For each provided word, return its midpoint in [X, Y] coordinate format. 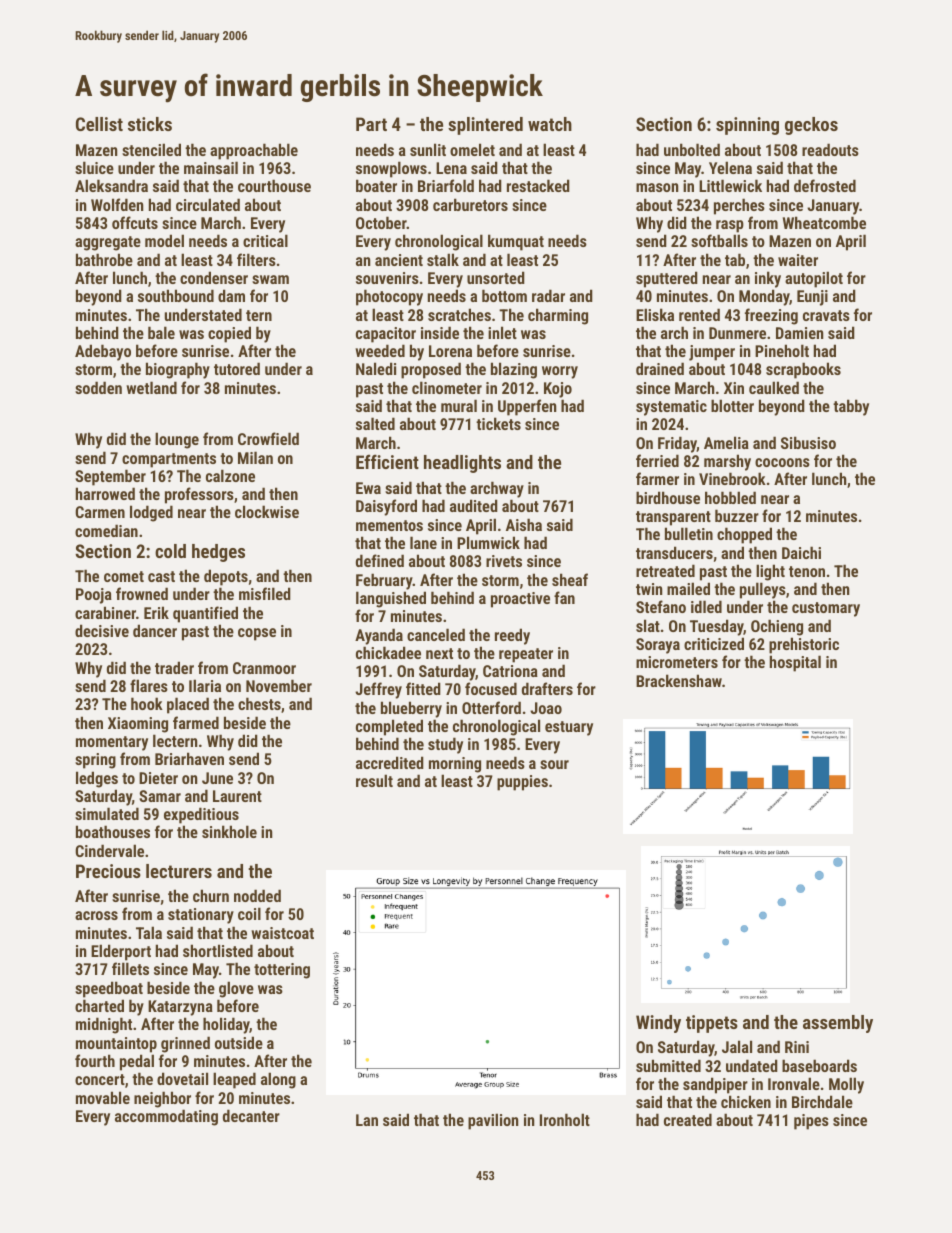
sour [554, 764]
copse [257, 634]
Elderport [121, 952]
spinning [747, 126]
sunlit [428, 149]
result [374, 780]
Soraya [658, 646]
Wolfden [117, 204]
